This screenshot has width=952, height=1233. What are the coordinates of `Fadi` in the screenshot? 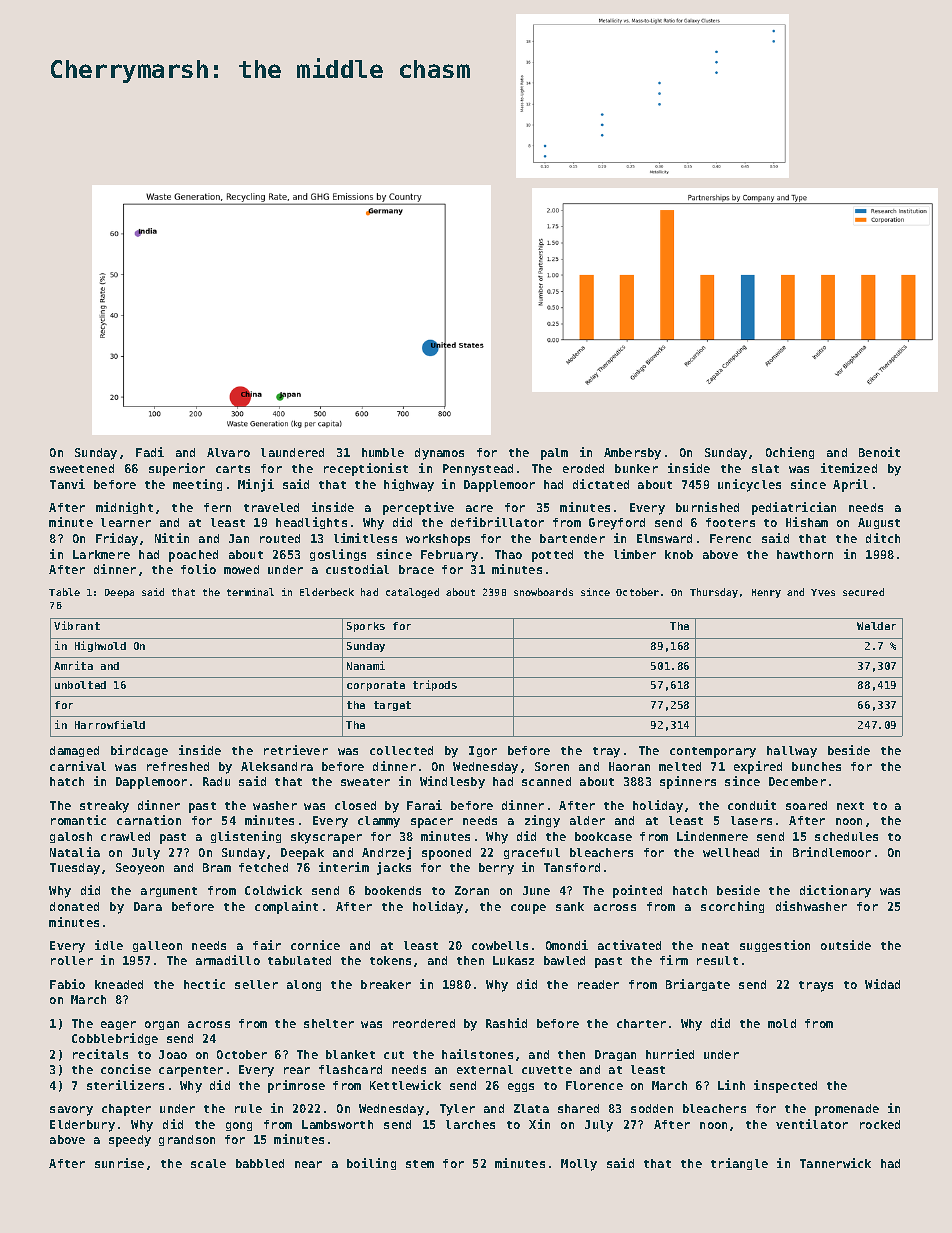 It's located at (150, 452).
